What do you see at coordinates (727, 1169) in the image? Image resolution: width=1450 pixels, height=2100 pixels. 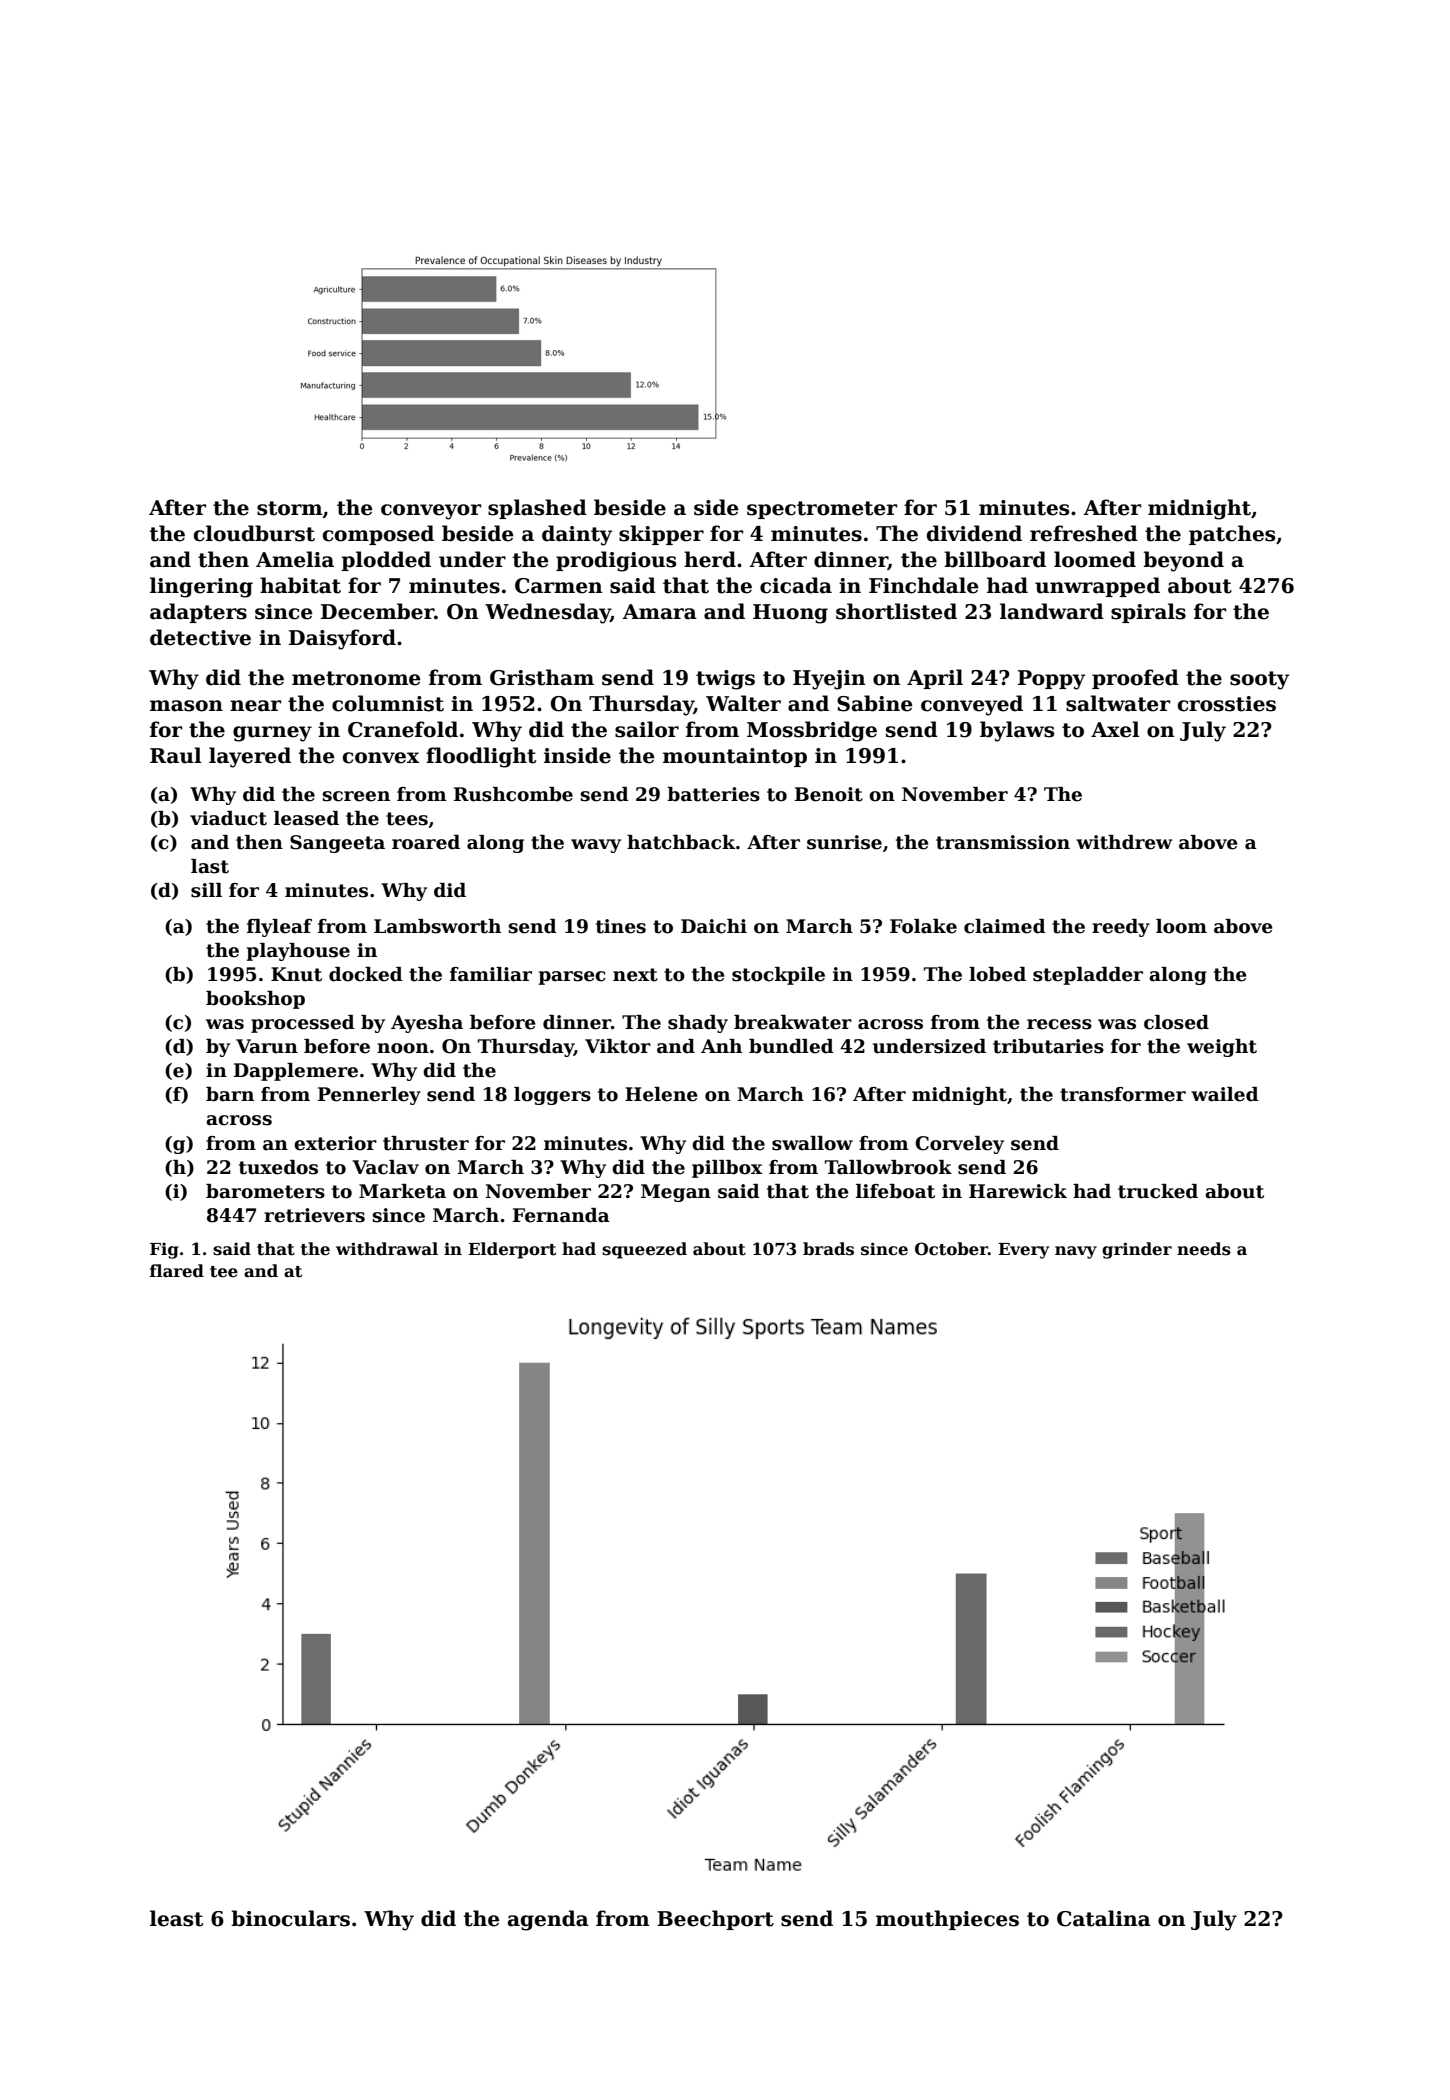 I see `pillbox` at bounding box center [727, 1169].
